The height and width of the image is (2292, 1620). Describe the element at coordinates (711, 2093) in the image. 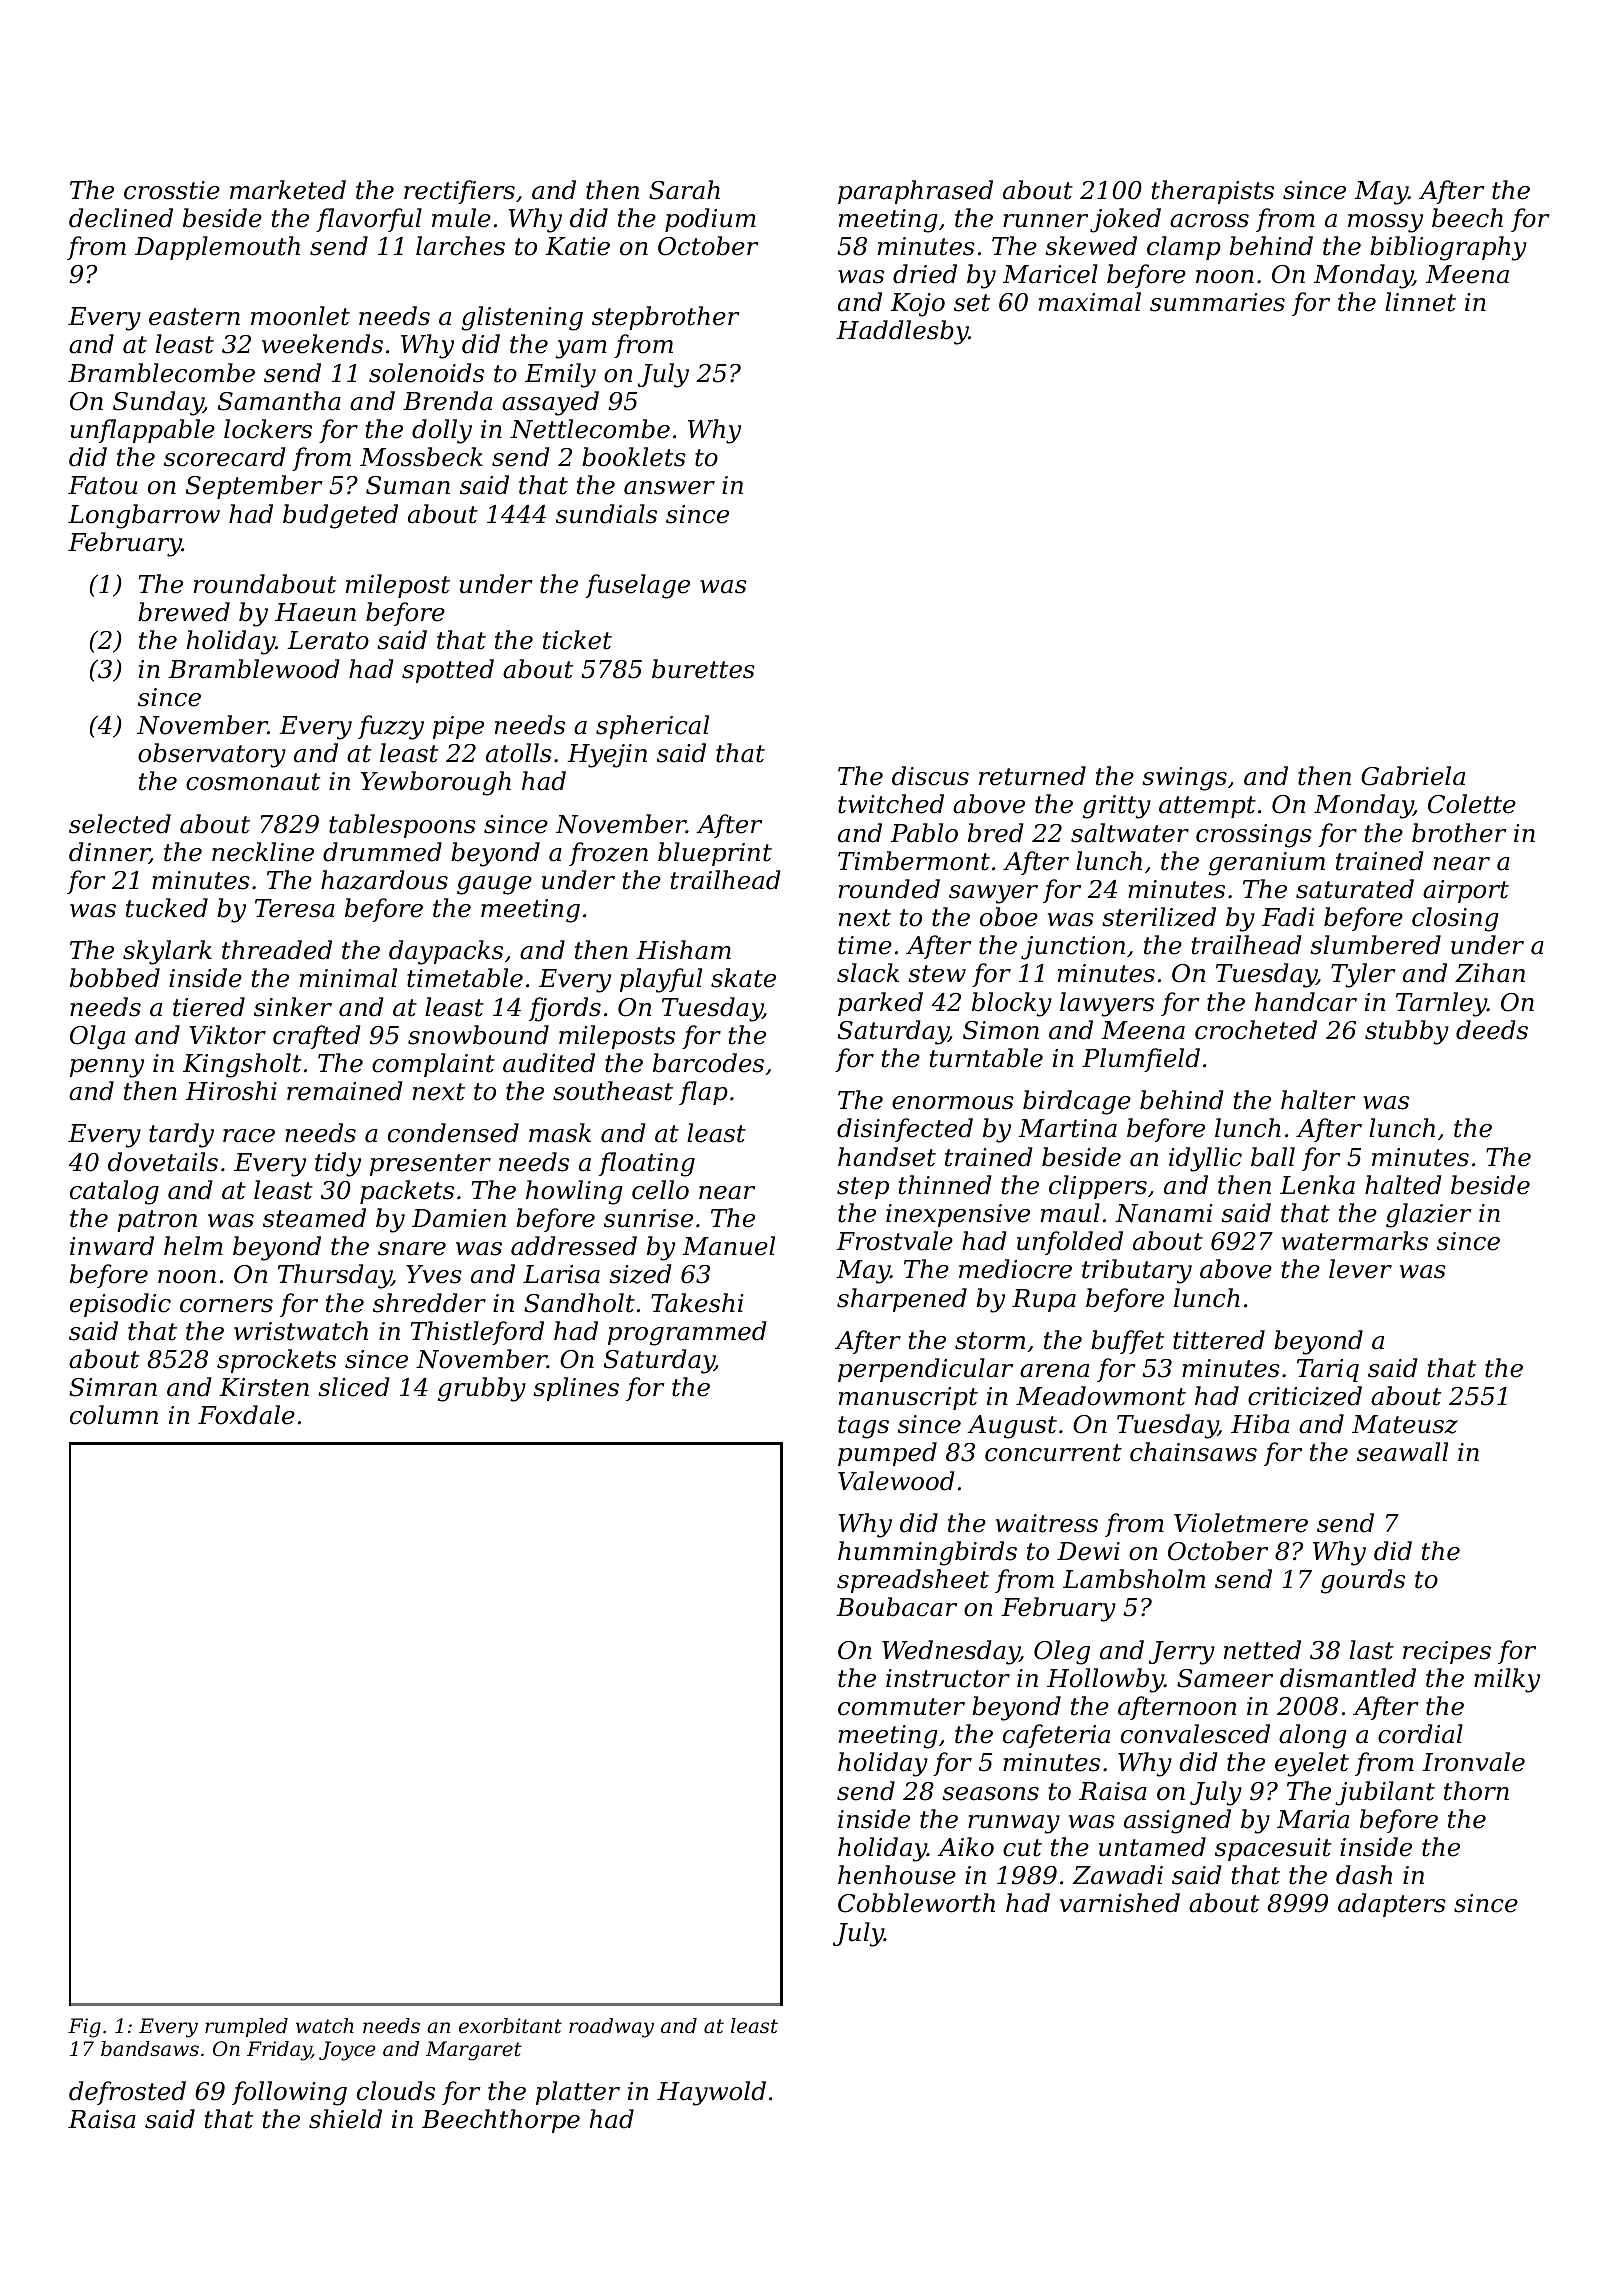

I see `Haywold` at that location.
